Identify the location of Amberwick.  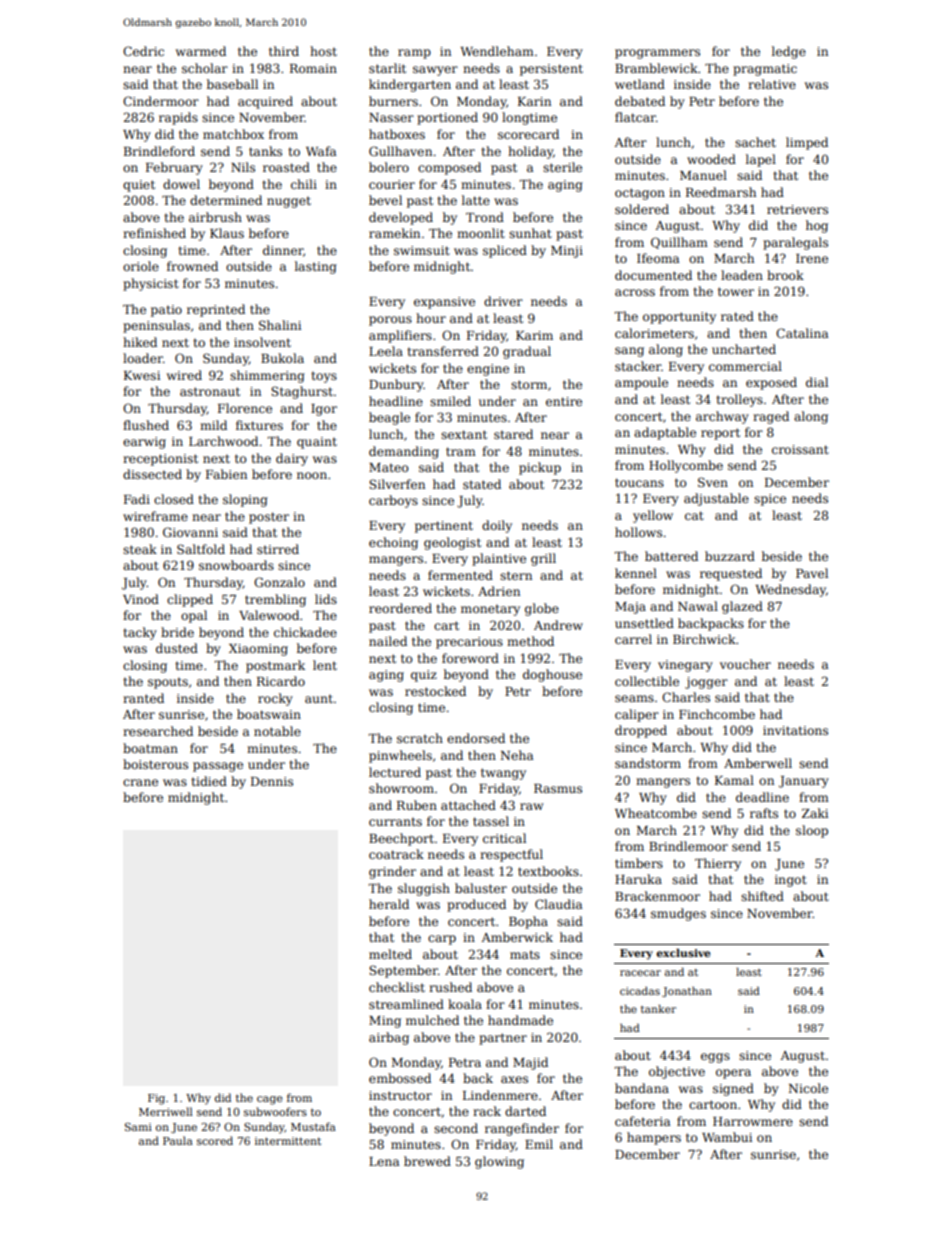
(517, 937).
